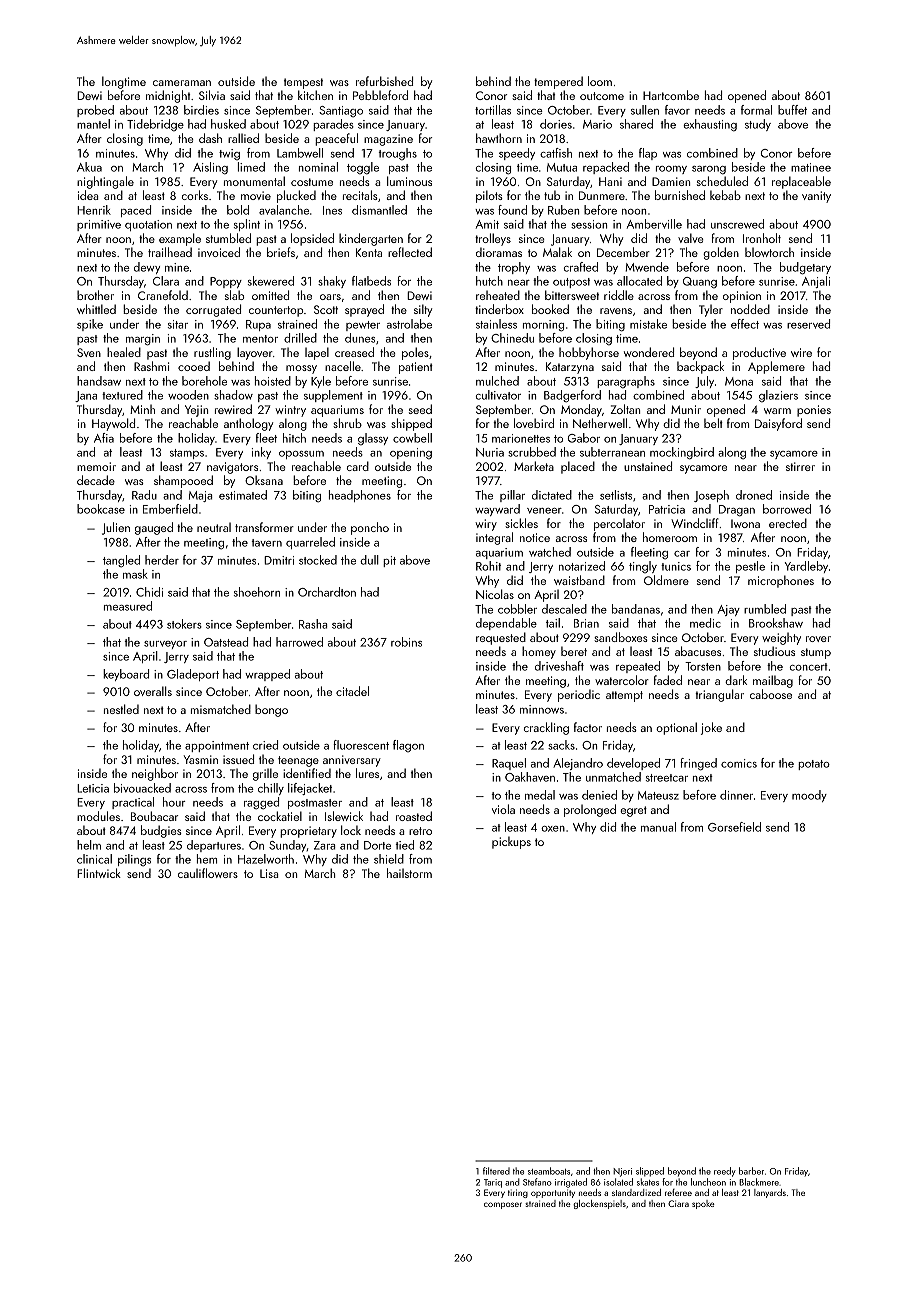  Describe the element at coordinates (99, 873) in the image. I see `Flintwick` at that location.
